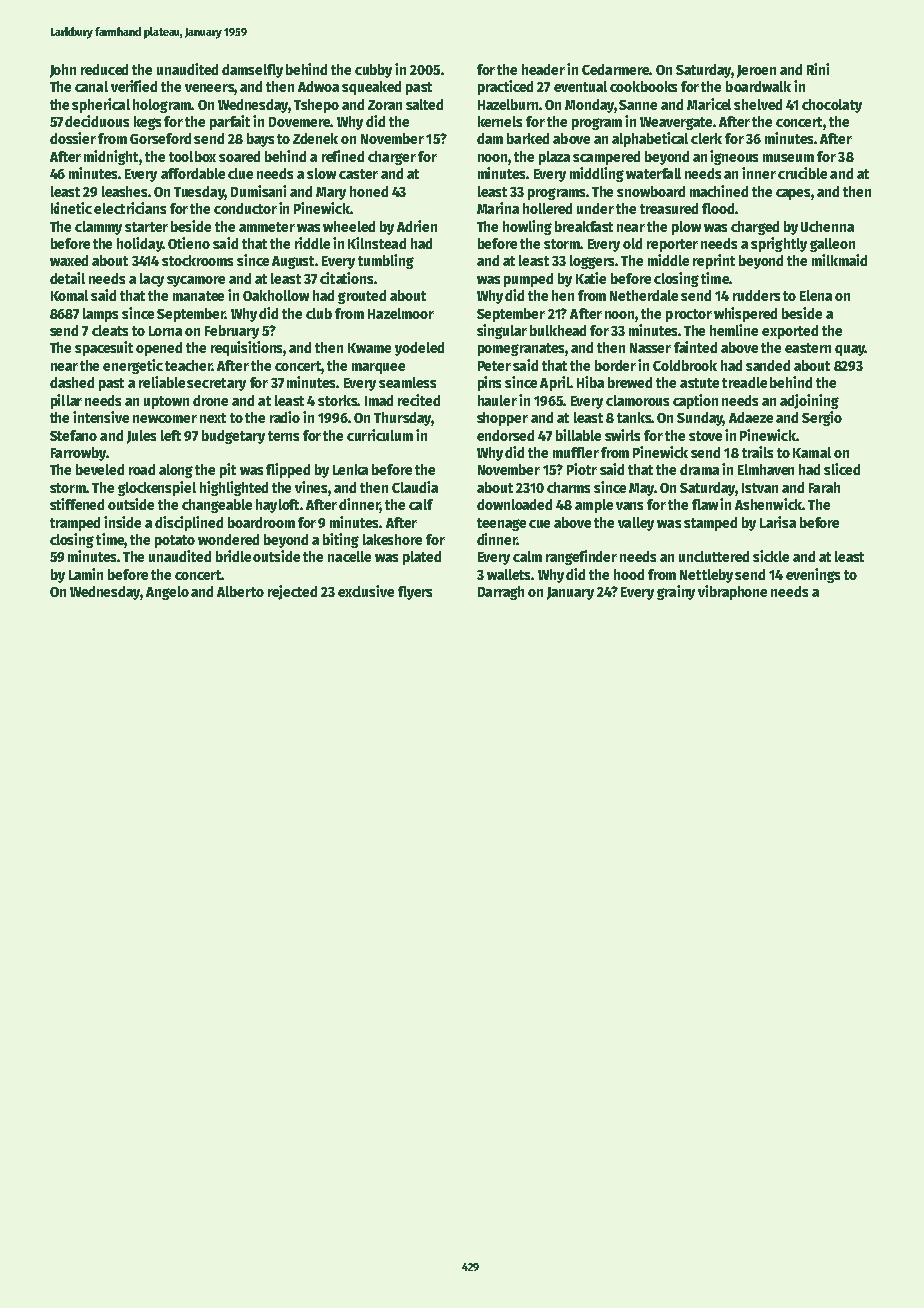 Image resolution: width=924 pixels, height=1308 pixels. What do you see at coordinates (63, 71) in the screenshot?
I see `John` at bounding box center [63, 71].
